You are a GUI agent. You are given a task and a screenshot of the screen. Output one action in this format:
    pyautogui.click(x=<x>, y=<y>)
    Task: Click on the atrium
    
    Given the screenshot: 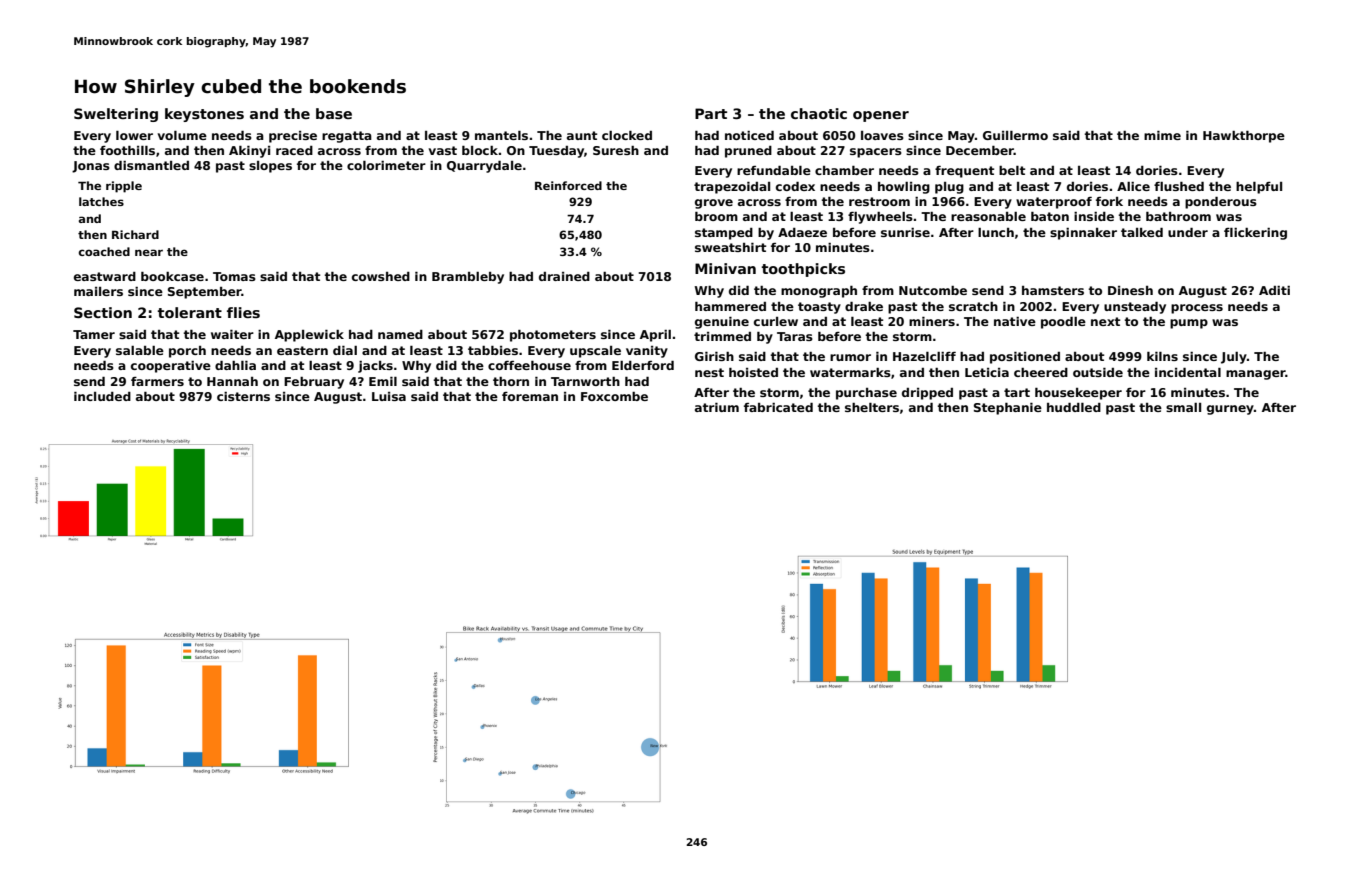 What is the action you would take?
    pyautogui.click(x=717, y=407)
